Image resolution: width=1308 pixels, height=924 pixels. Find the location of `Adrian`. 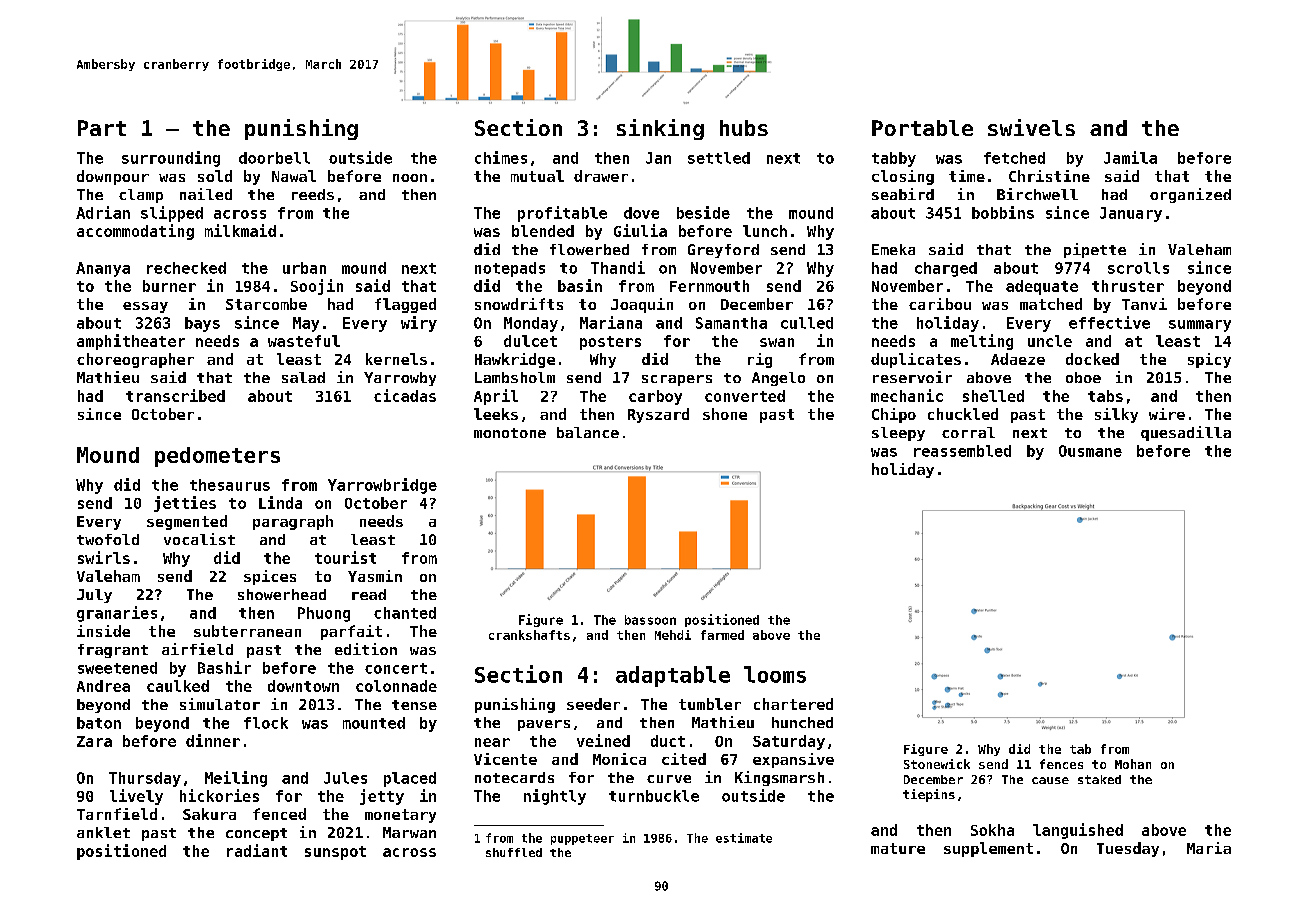

Adrian is located at coordinates (103, 212).
